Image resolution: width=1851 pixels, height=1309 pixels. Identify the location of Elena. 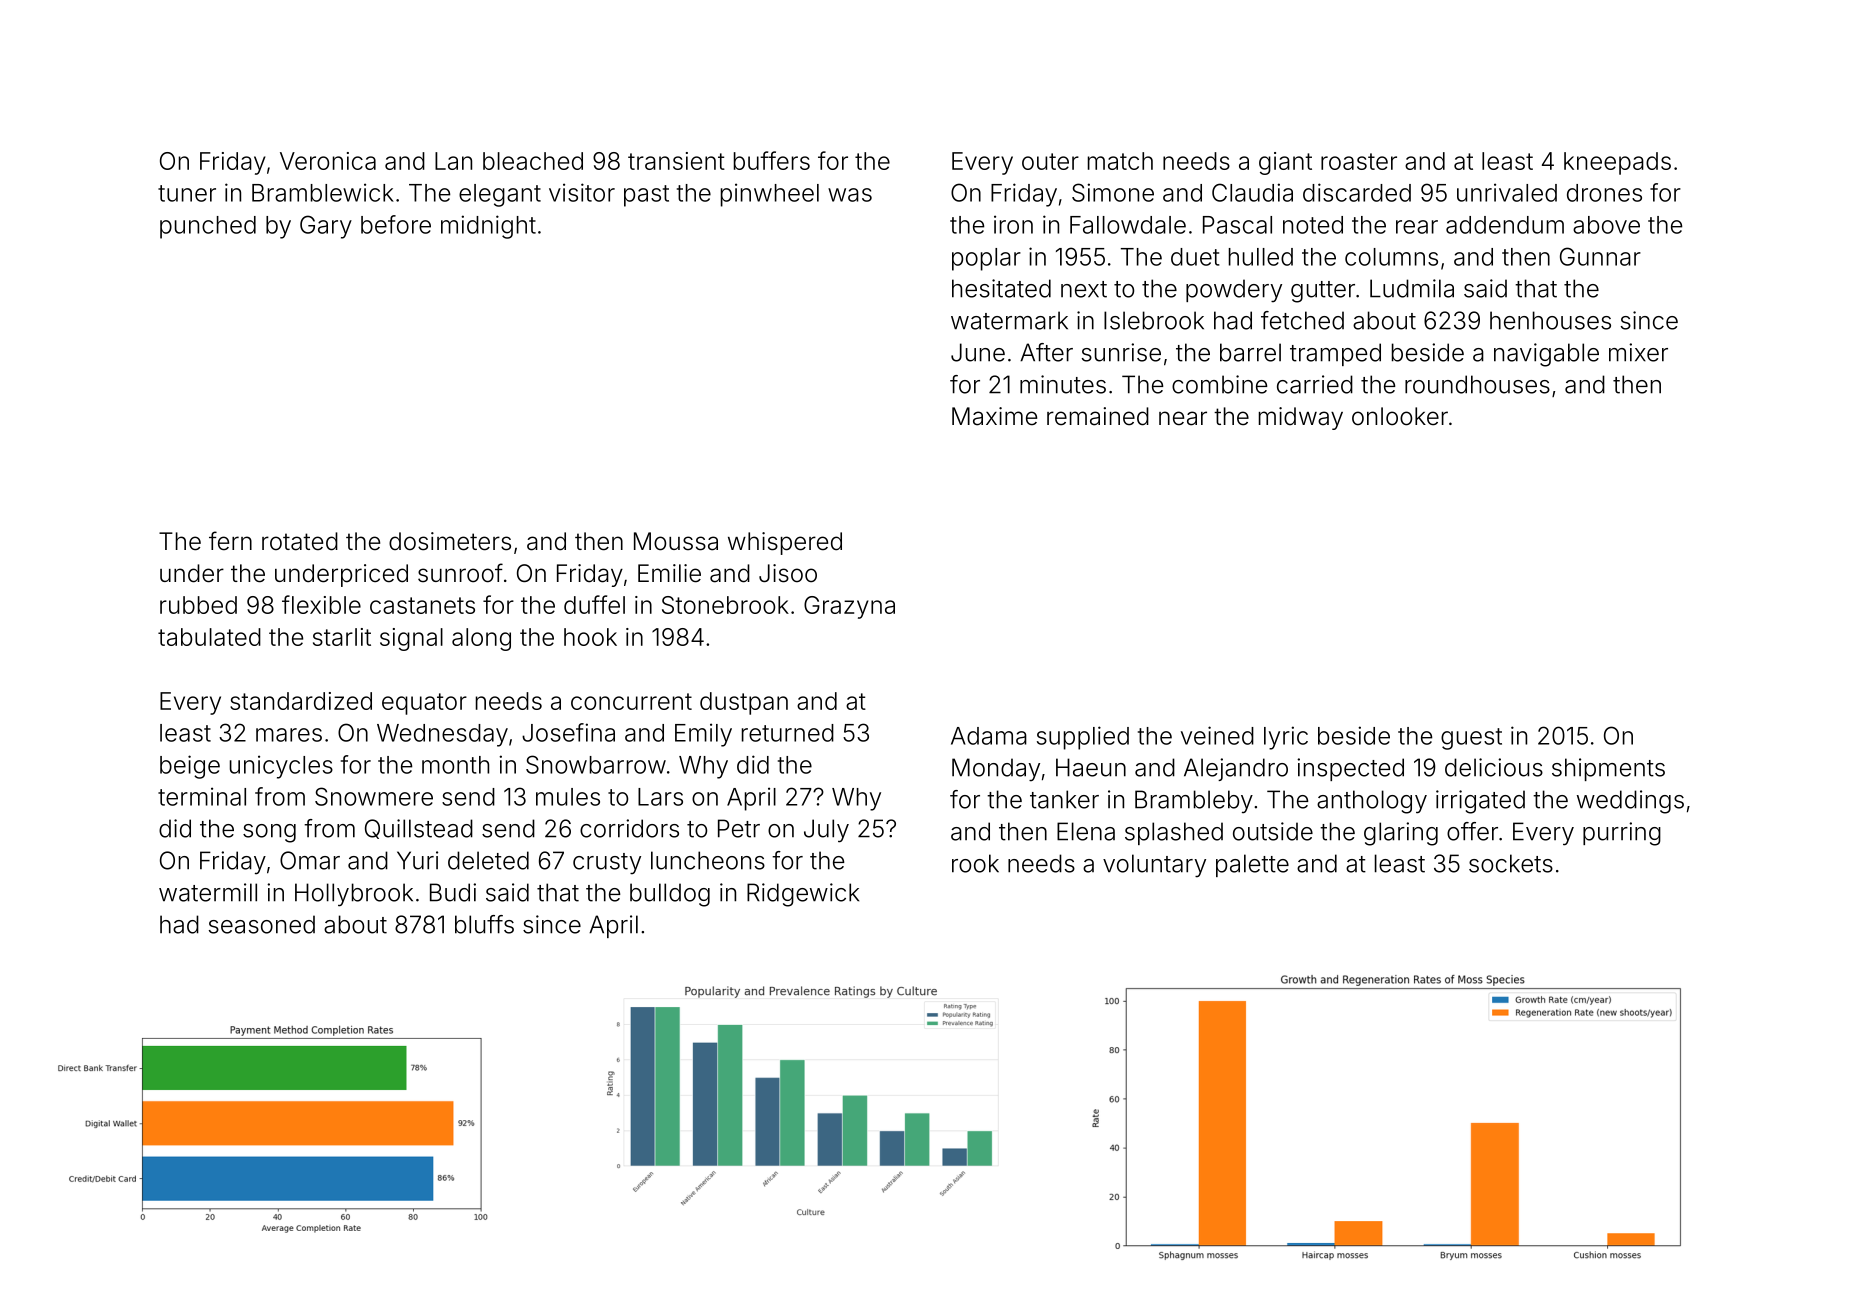
(1086, 831).
